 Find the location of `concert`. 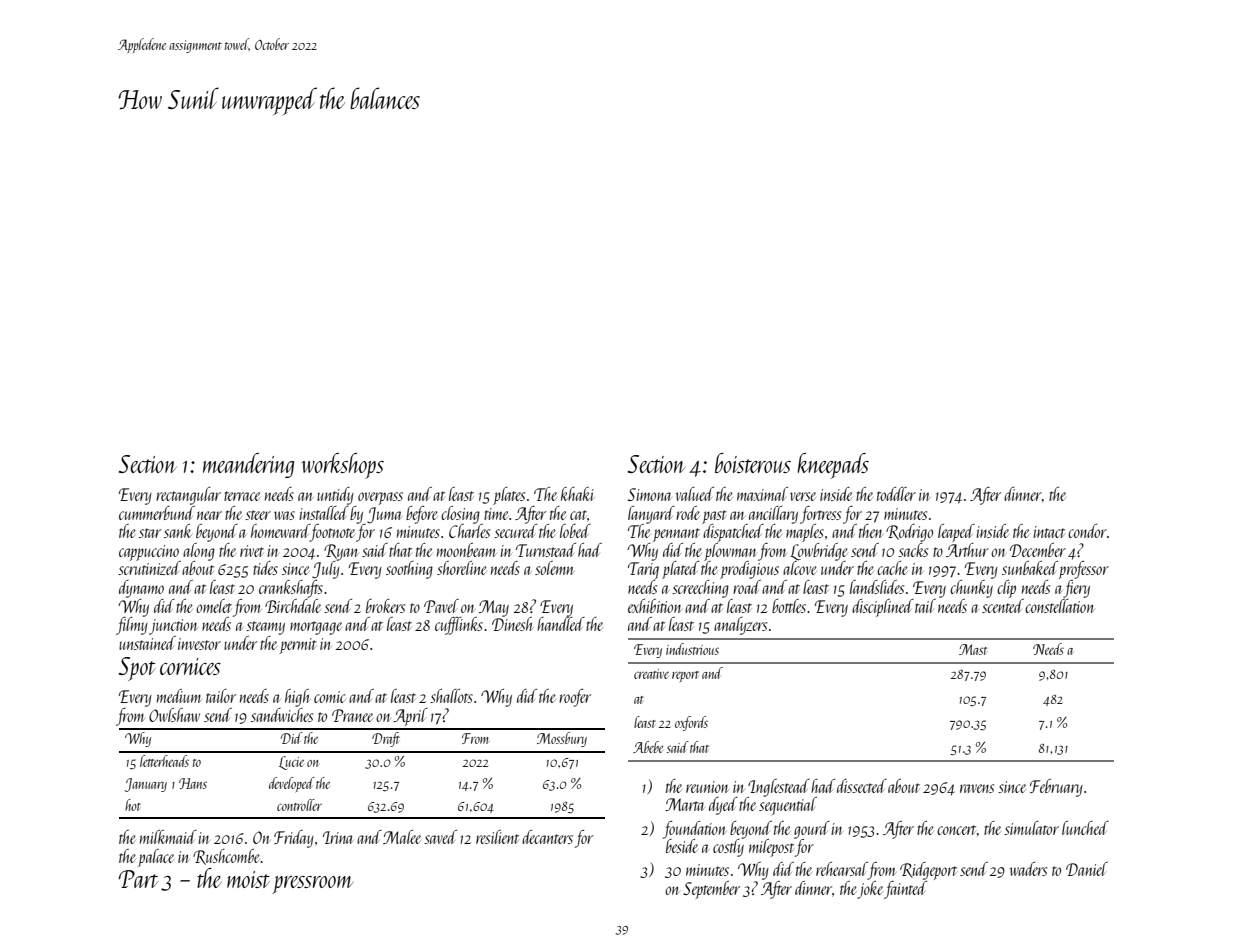

concert is located at coordinates (956, 830).
